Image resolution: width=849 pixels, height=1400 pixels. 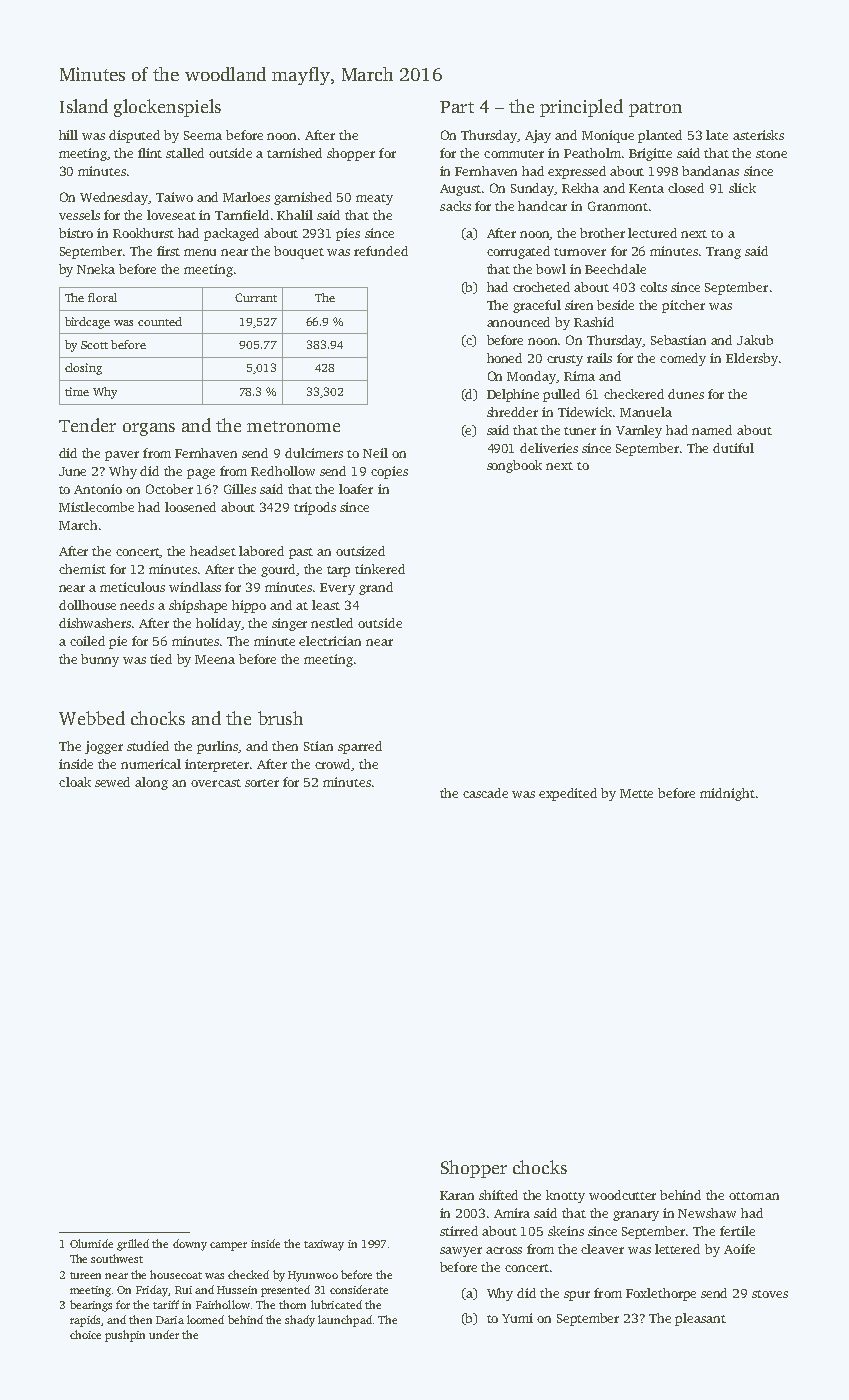 I want to click on hippo, so click(x=249, y=606).
